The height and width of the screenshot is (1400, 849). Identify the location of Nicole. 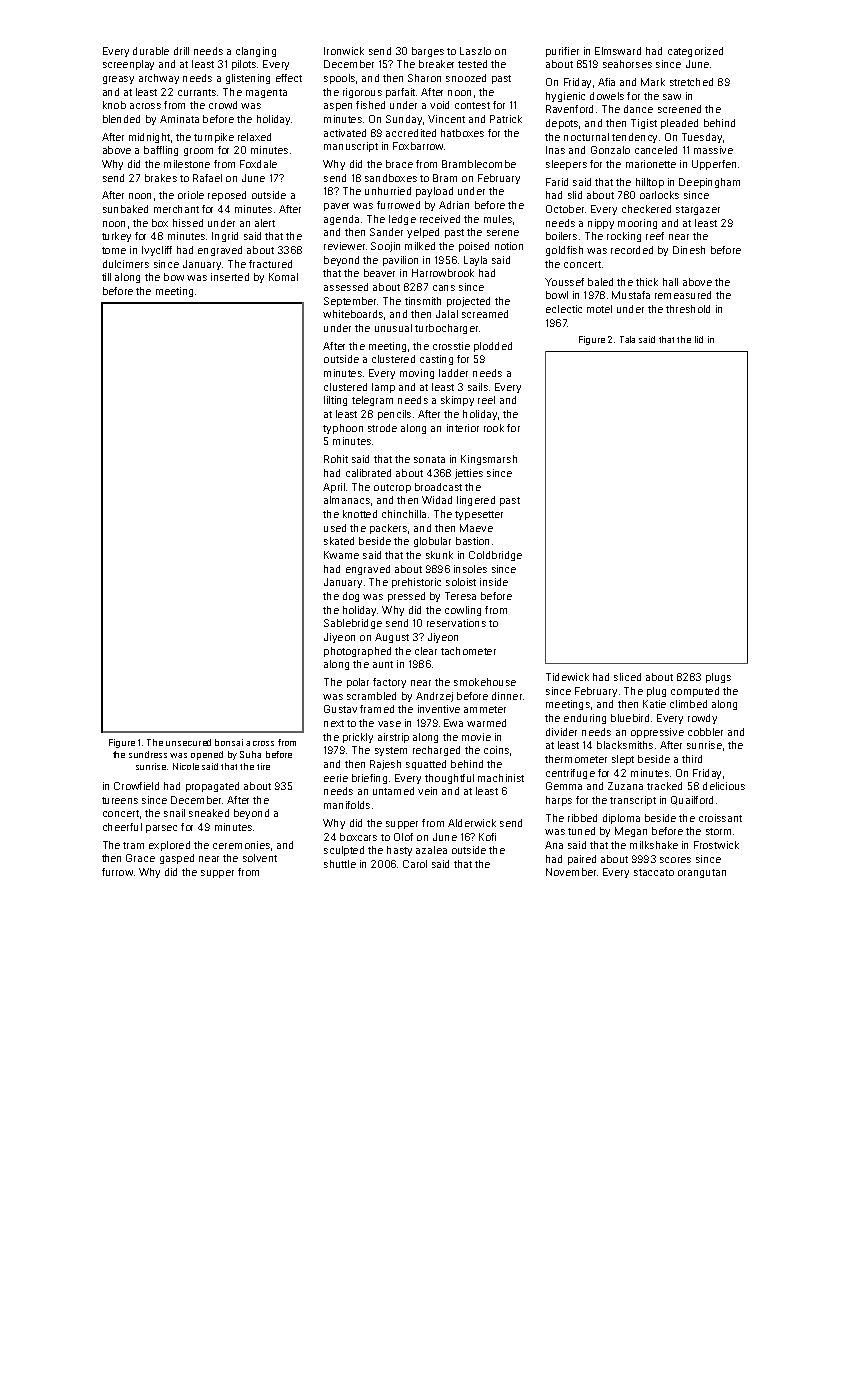
(186, 766).
